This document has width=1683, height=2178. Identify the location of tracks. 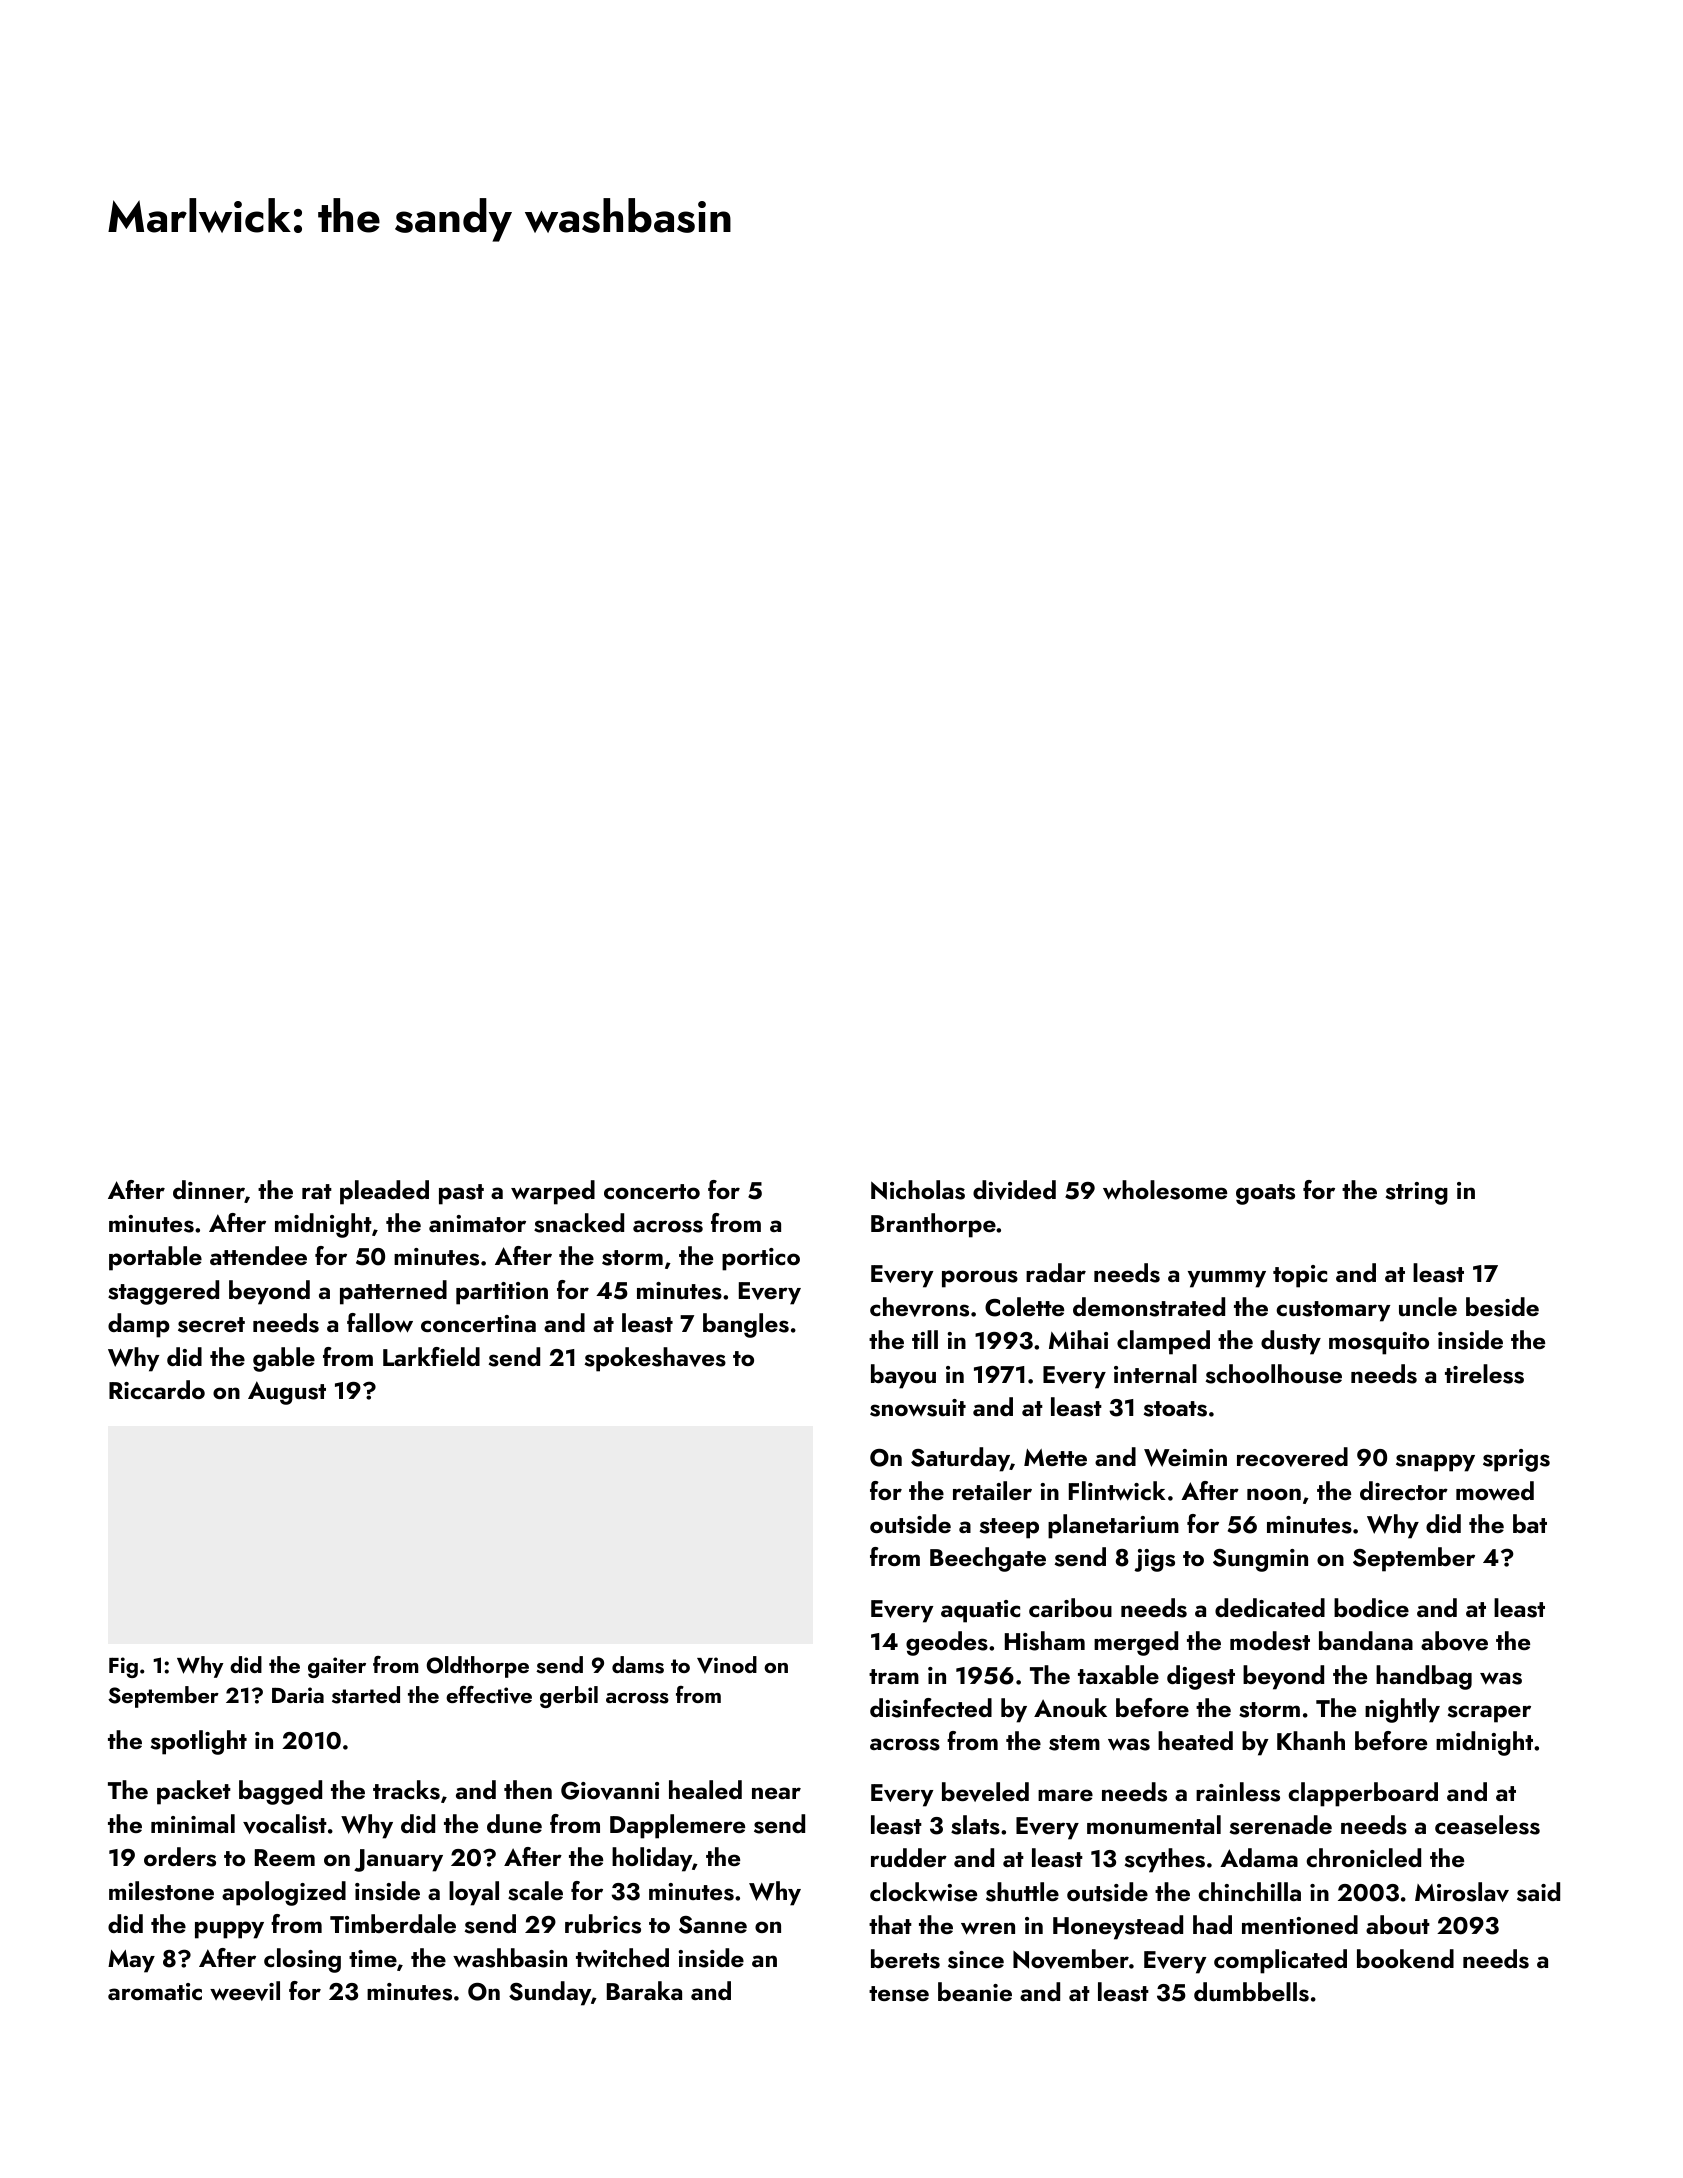
(406, 1790).
